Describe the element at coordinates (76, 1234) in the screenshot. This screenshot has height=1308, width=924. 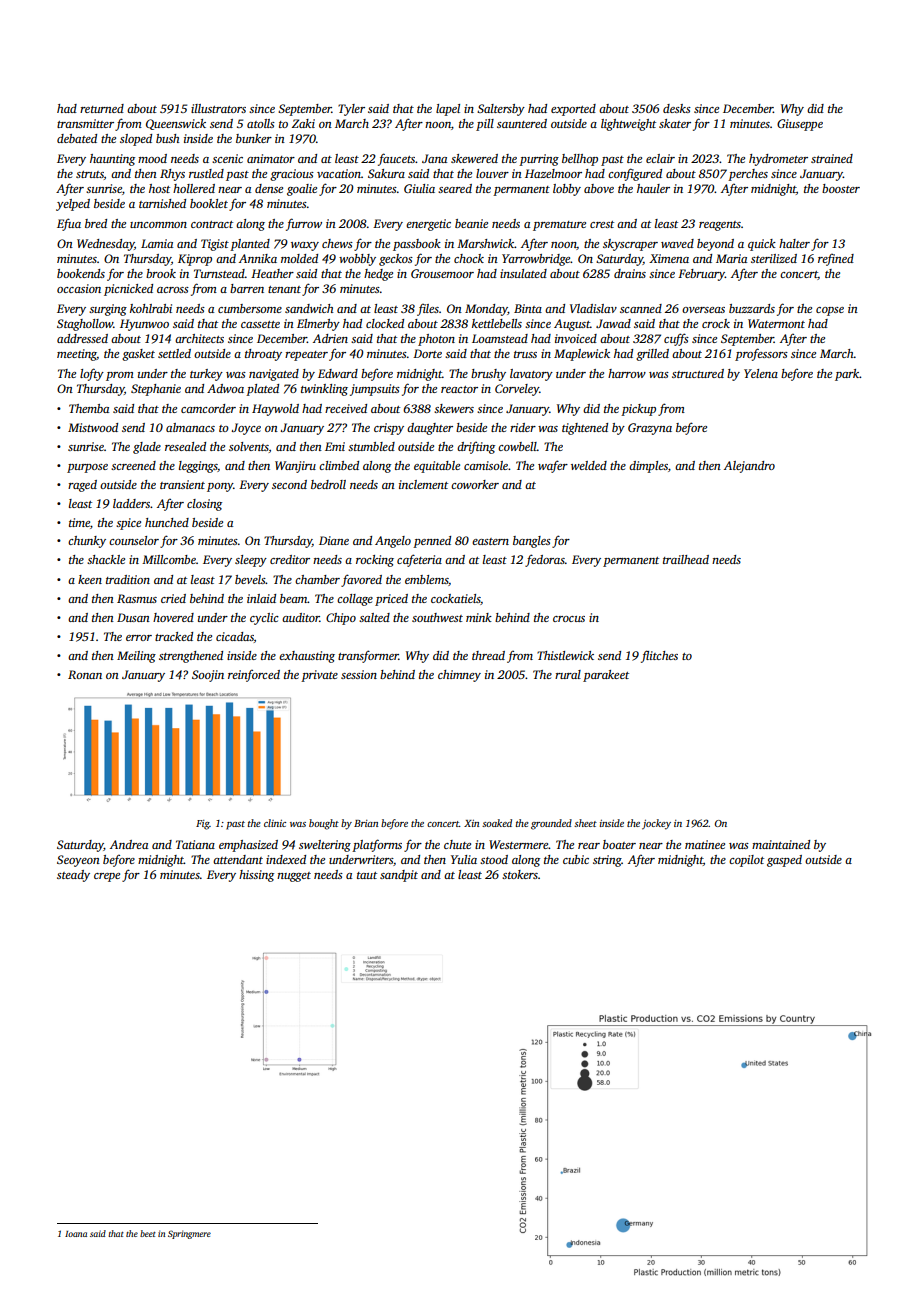
I see `Ioana` at that location.
